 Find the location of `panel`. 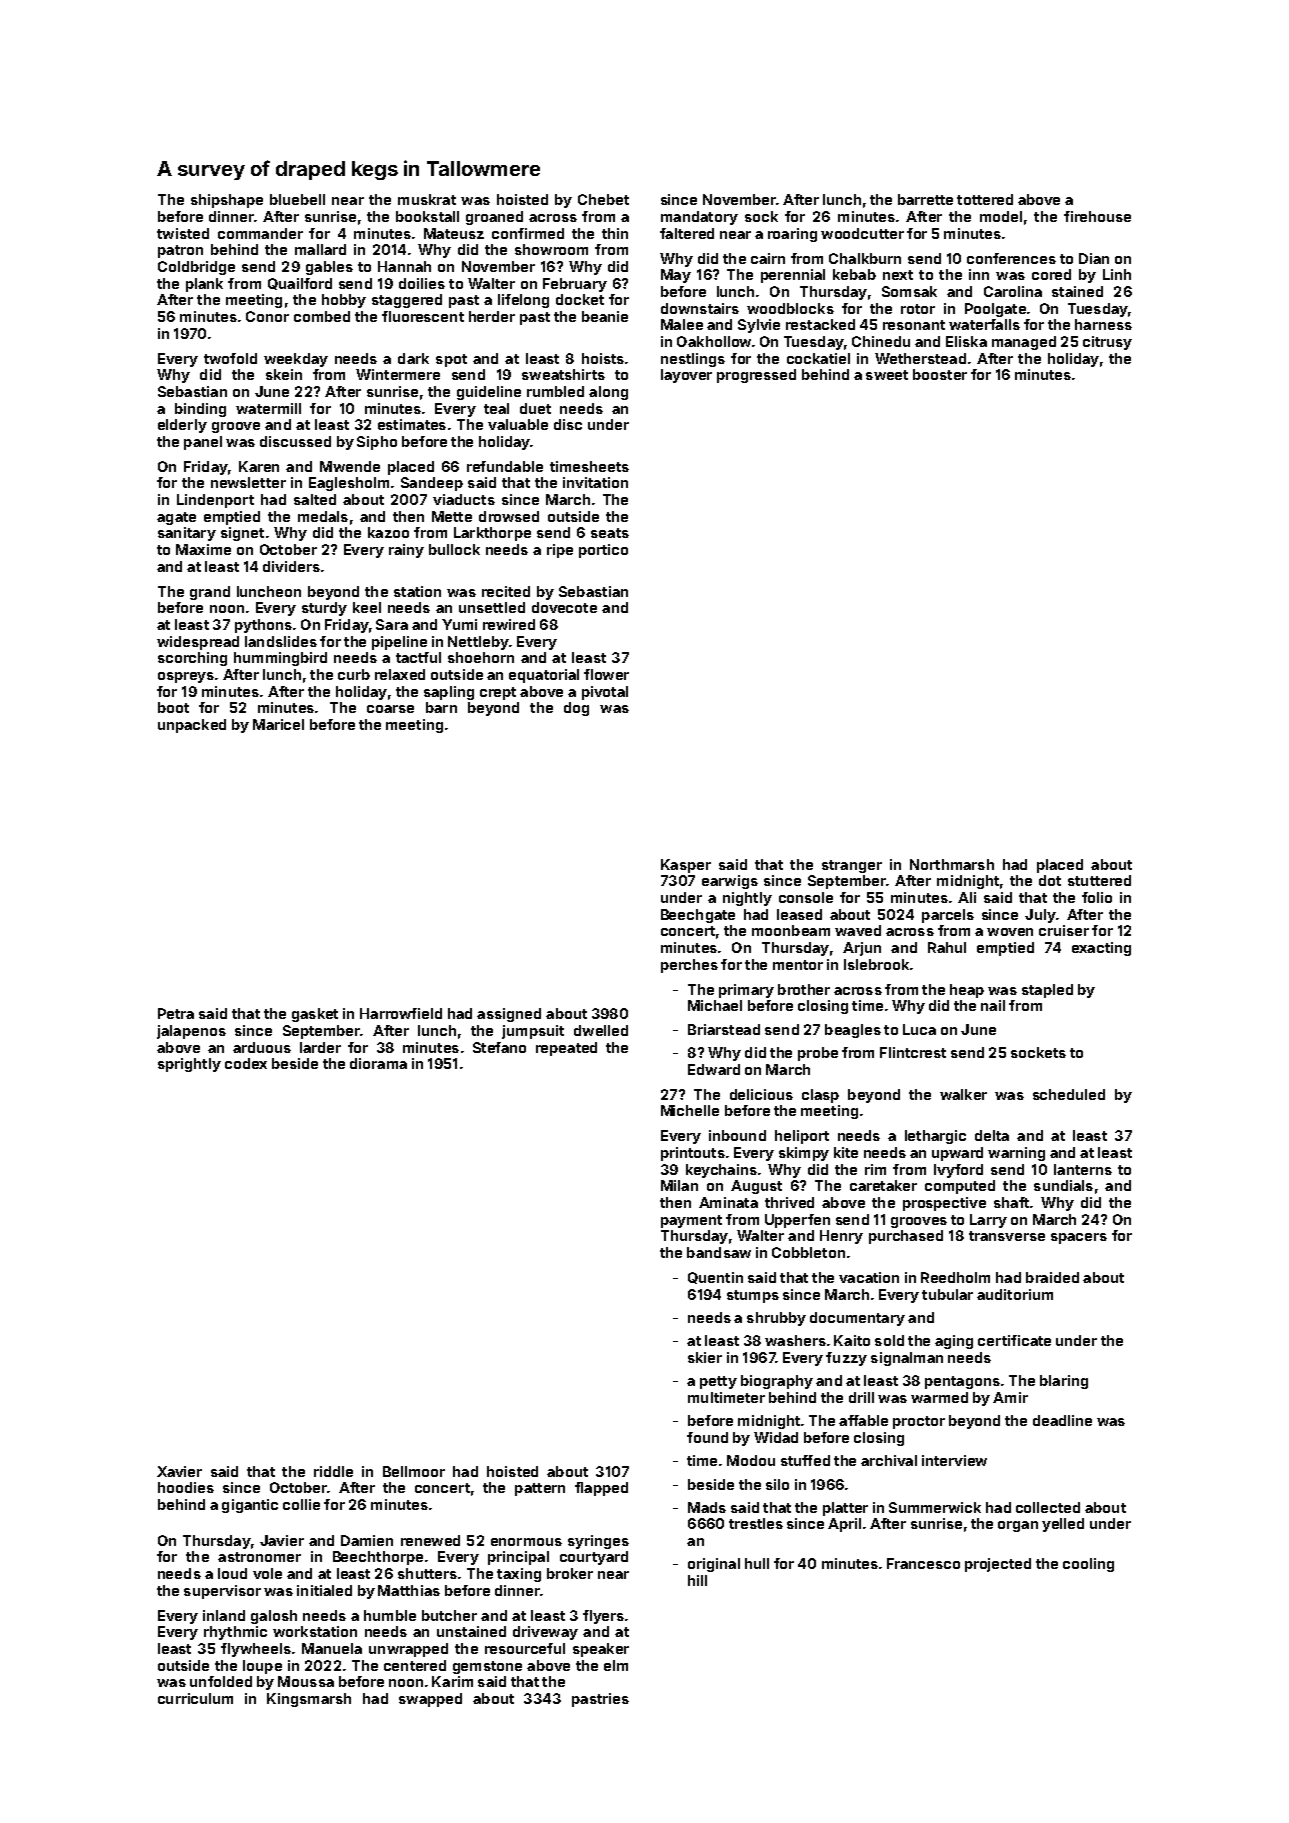

panel is located at coordinates (203, 443).
